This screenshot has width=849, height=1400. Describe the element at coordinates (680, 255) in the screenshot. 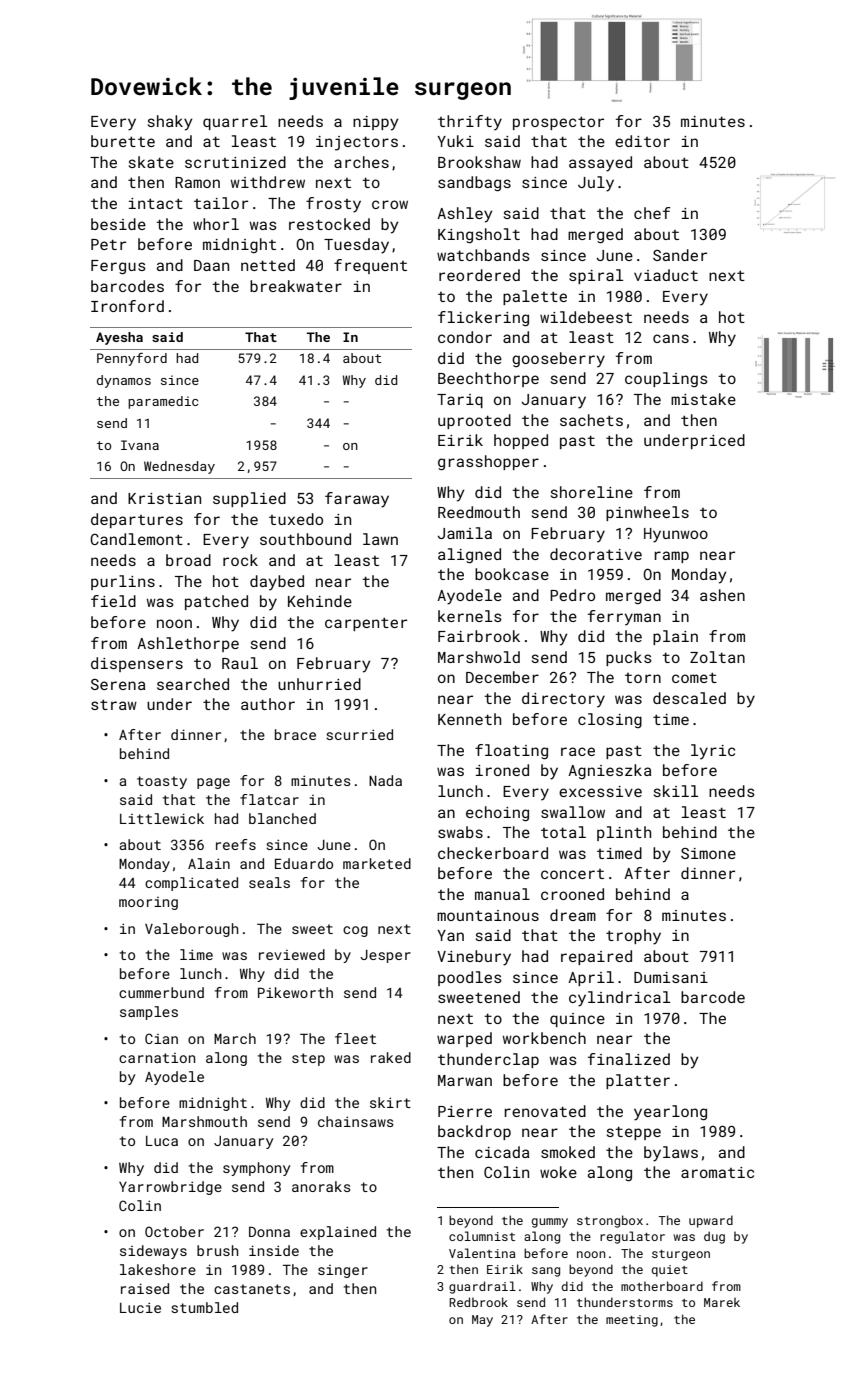

I see `Sander` at that location.
